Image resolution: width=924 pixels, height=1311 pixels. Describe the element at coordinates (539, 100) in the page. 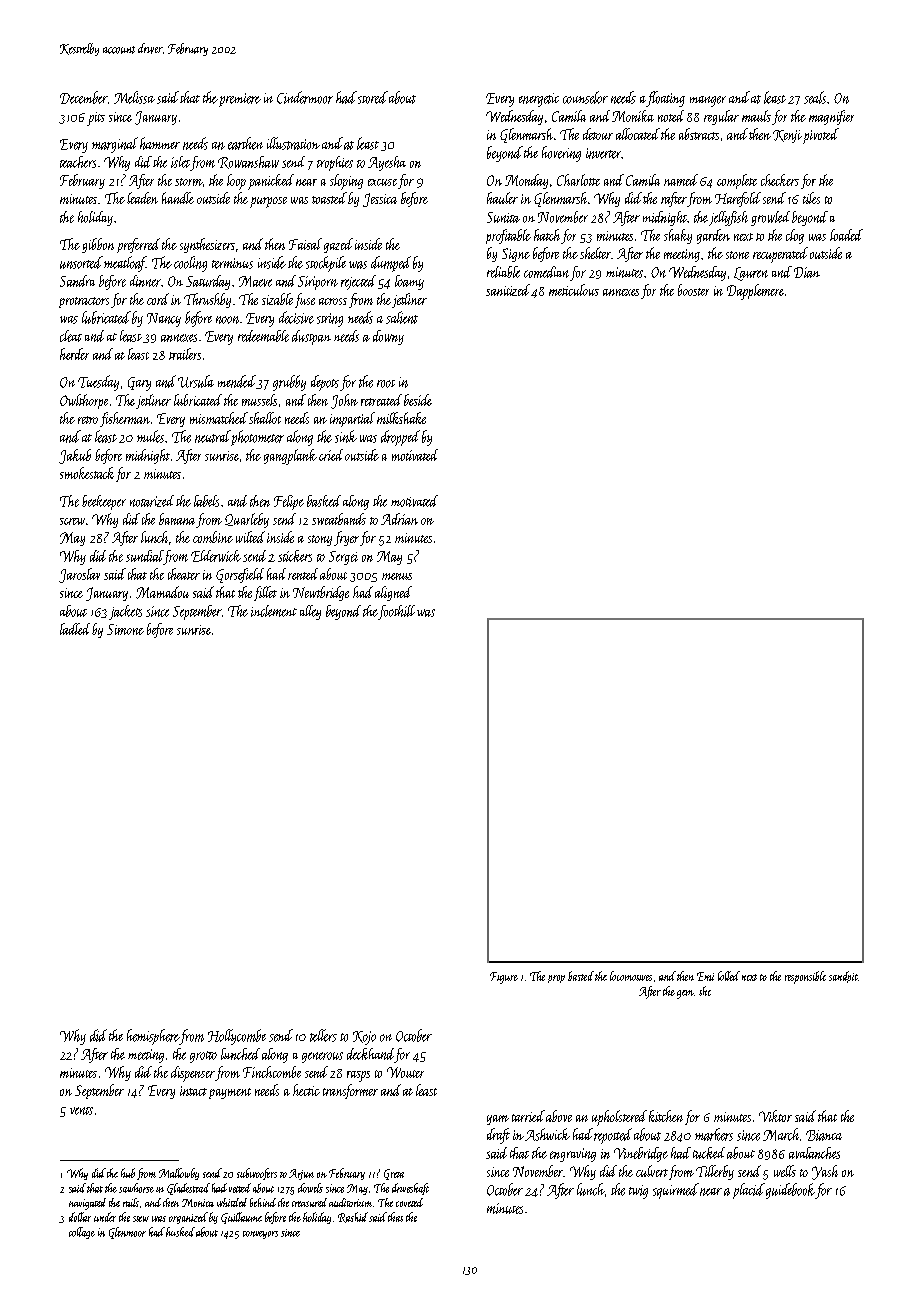

I see `energetic` at that location.
